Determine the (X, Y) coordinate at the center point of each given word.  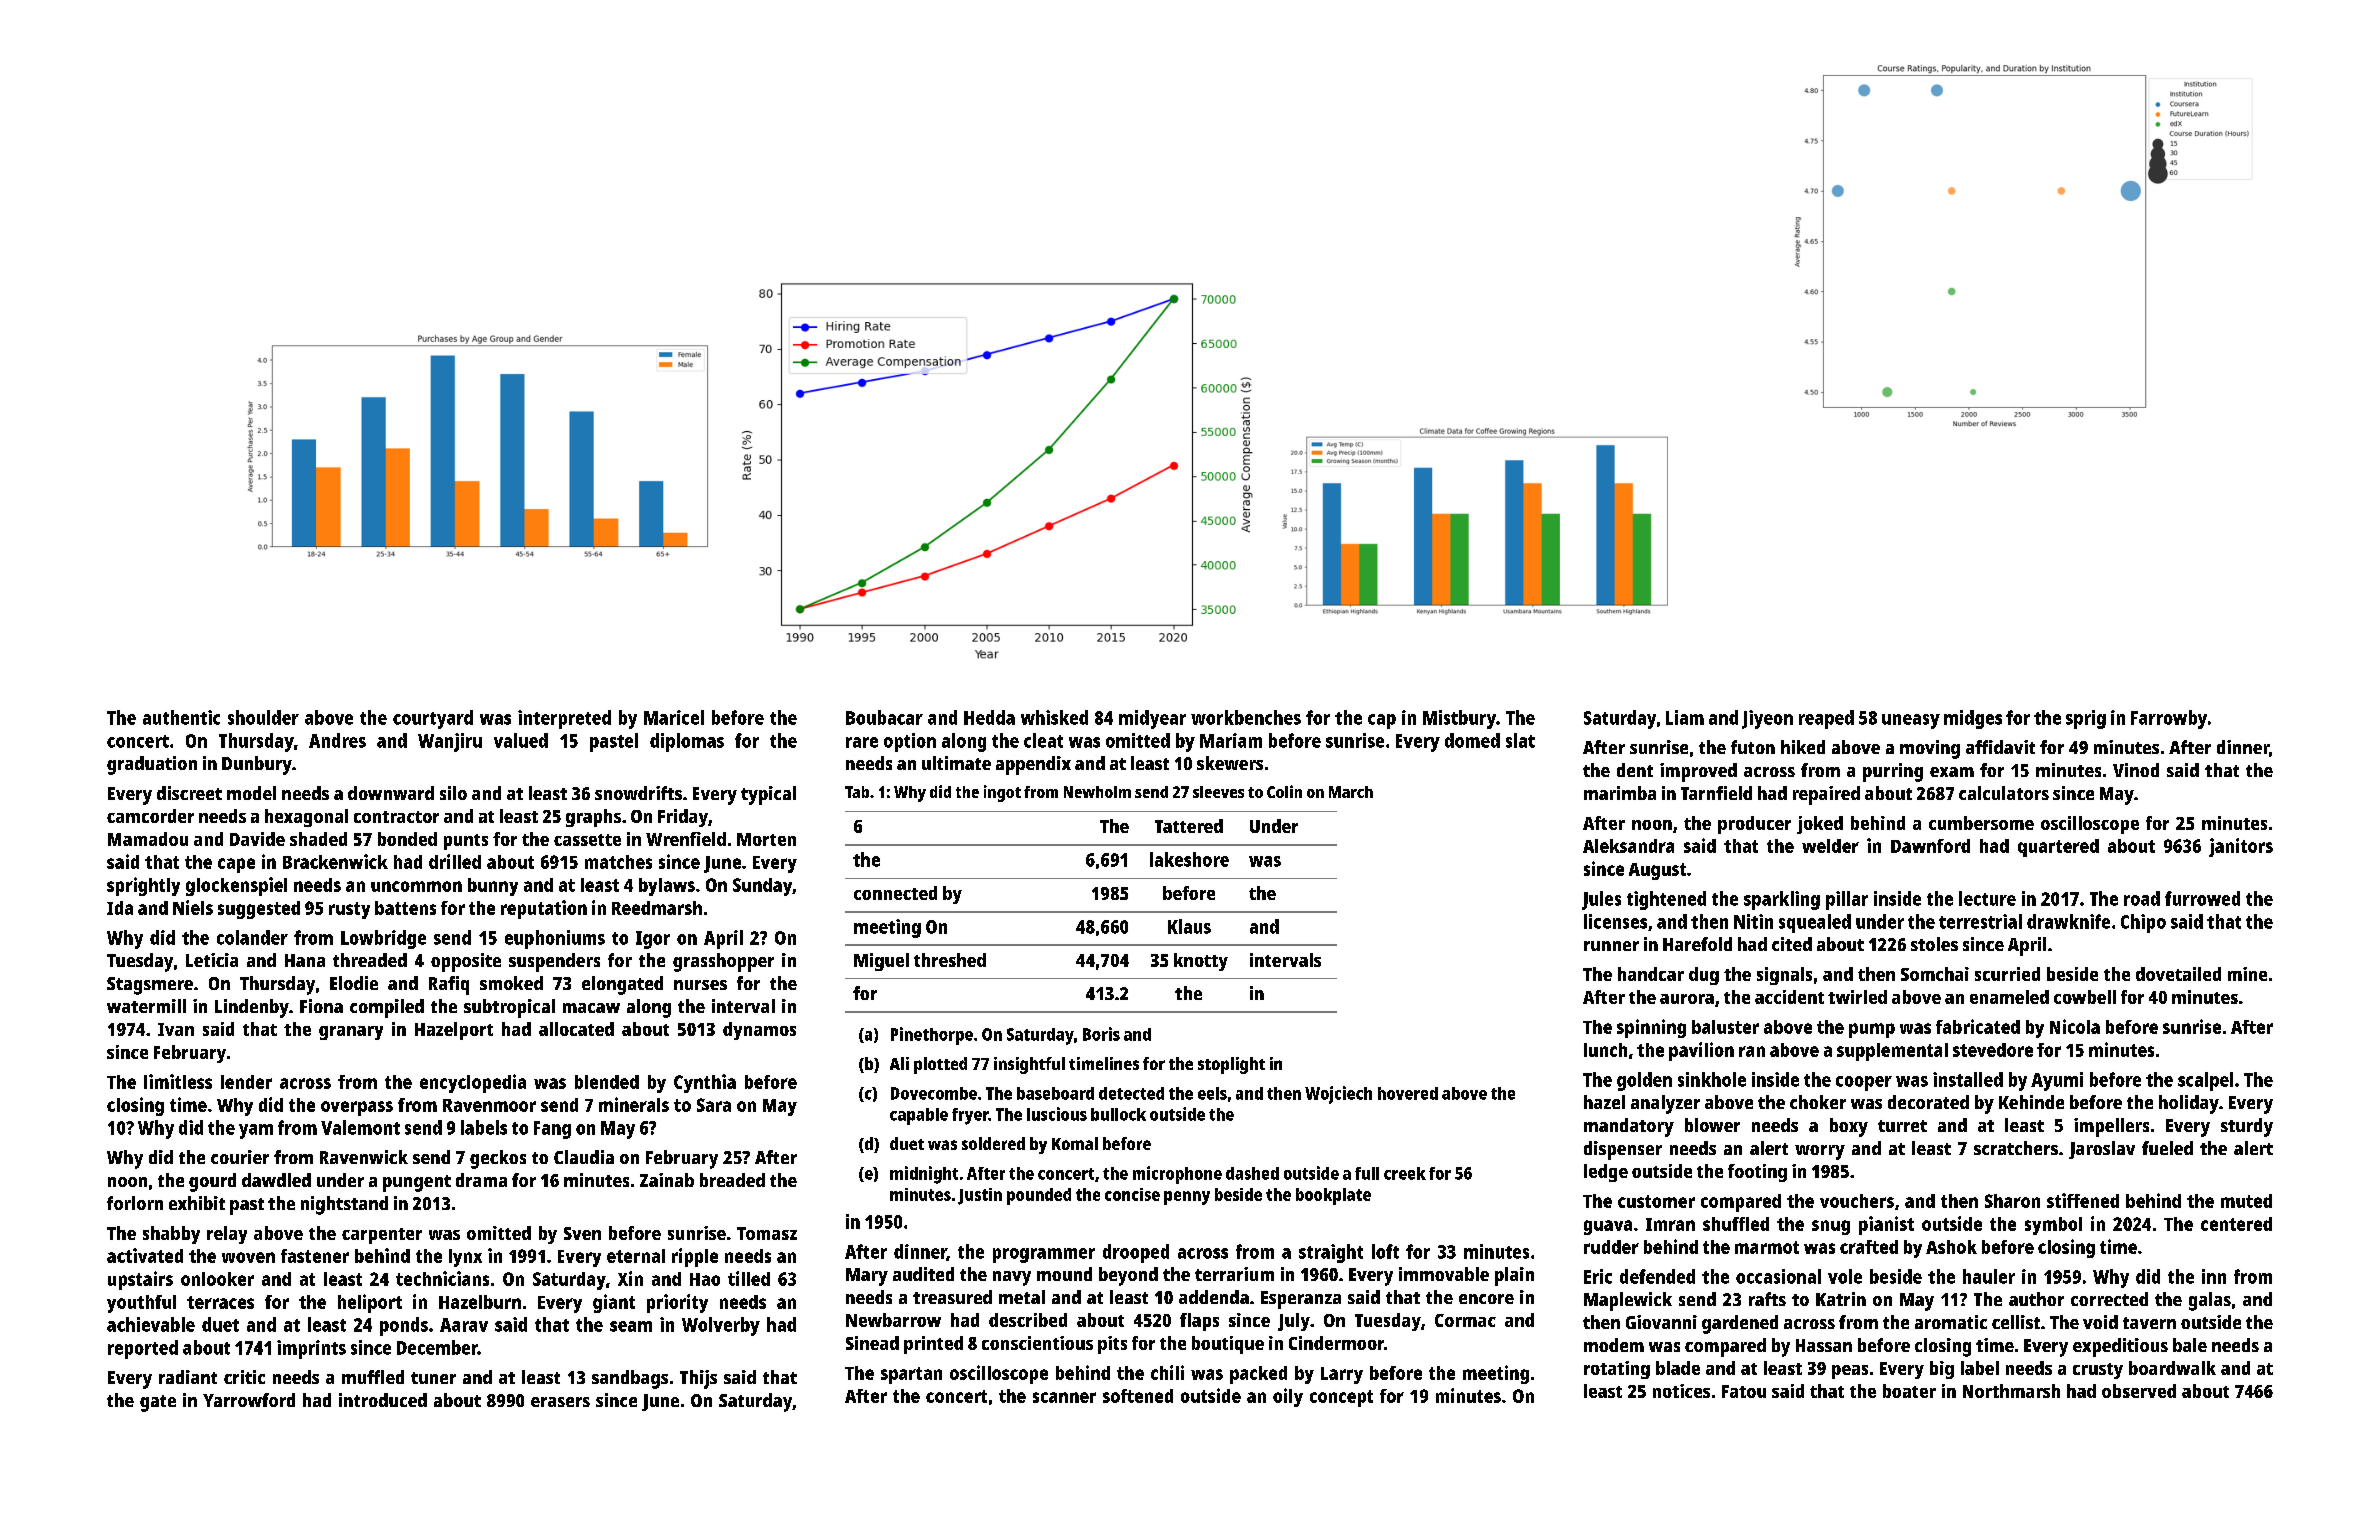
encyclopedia (473, 1083)
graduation (152, 765)
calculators (2004, 793)
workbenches (1246, 717)
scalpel (2205, 1081)
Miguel (881, 962)
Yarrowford (249, 1400)
